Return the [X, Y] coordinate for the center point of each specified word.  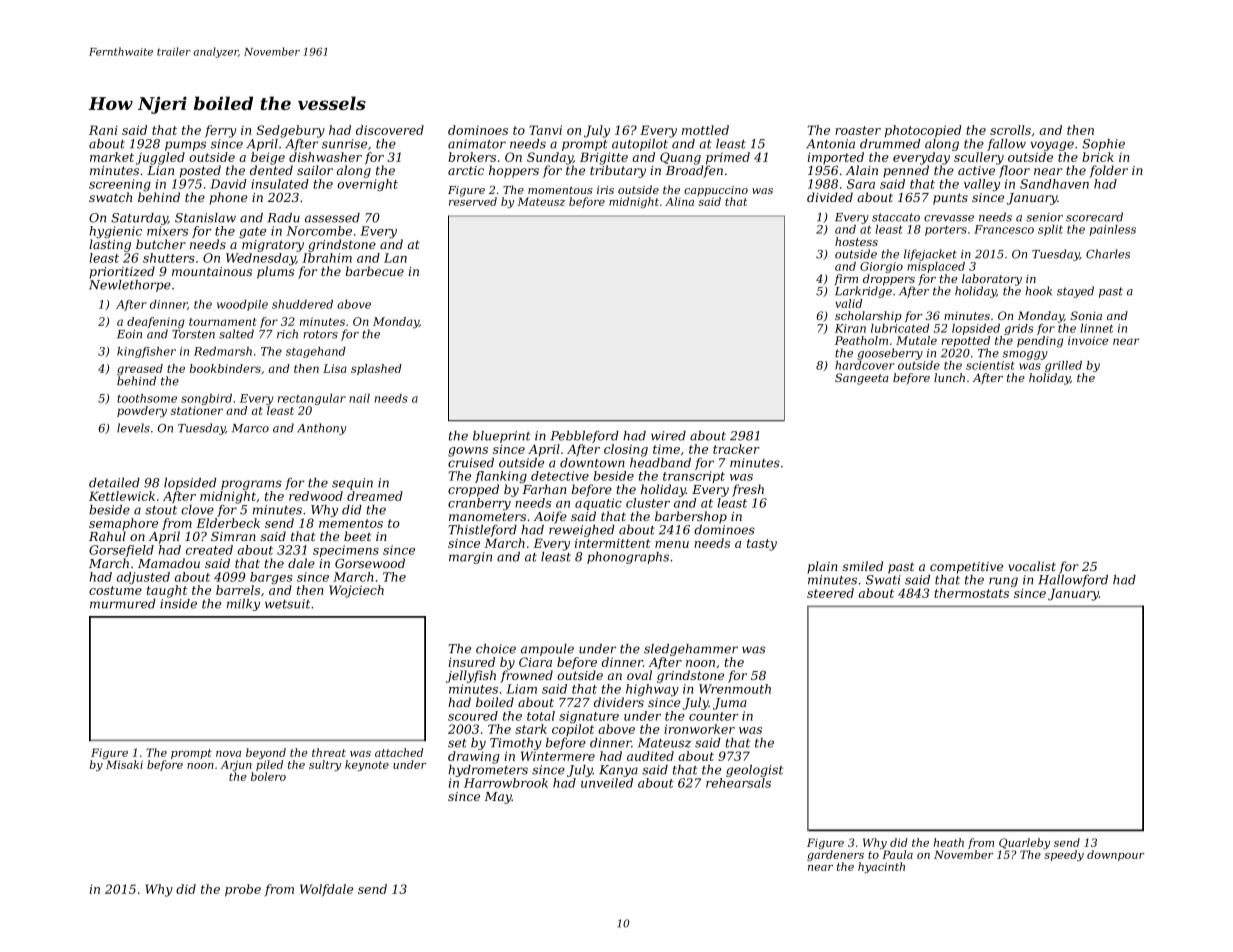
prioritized [122, 272]
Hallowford [1073, 581]
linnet [1096, 328]
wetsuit [287, 604]
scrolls [1010, 130]
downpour [1116, 855]
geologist [754, 771]
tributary [618, 171]
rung [1003, 582]
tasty [762, 545]
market [112, 157]
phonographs [628, 558]
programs [251, 485]
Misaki [124, 764]
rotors [320, 334]
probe [243, 890]
